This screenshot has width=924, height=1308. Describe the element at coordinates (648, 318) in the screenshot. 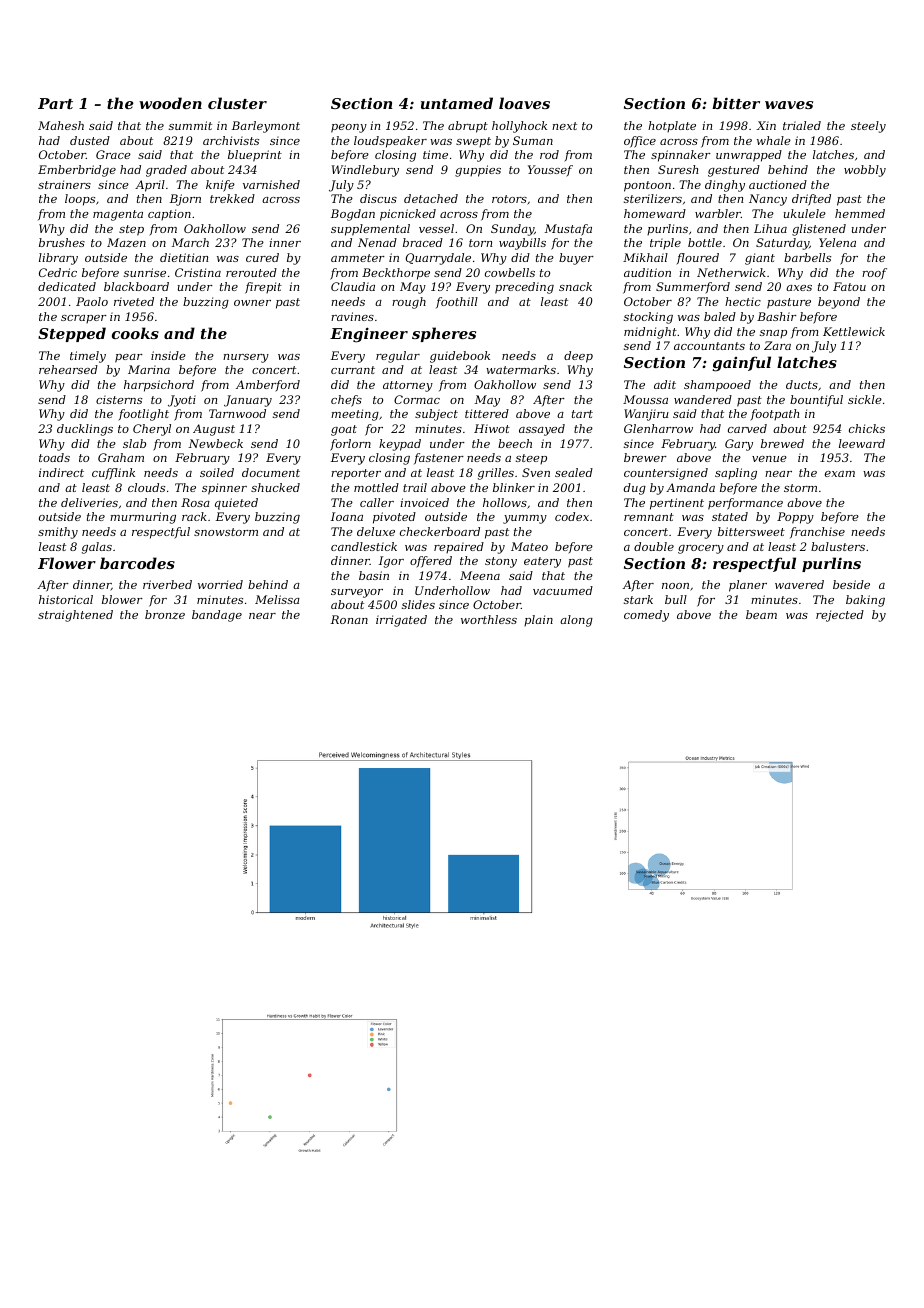

I see `stocking` at that location.
